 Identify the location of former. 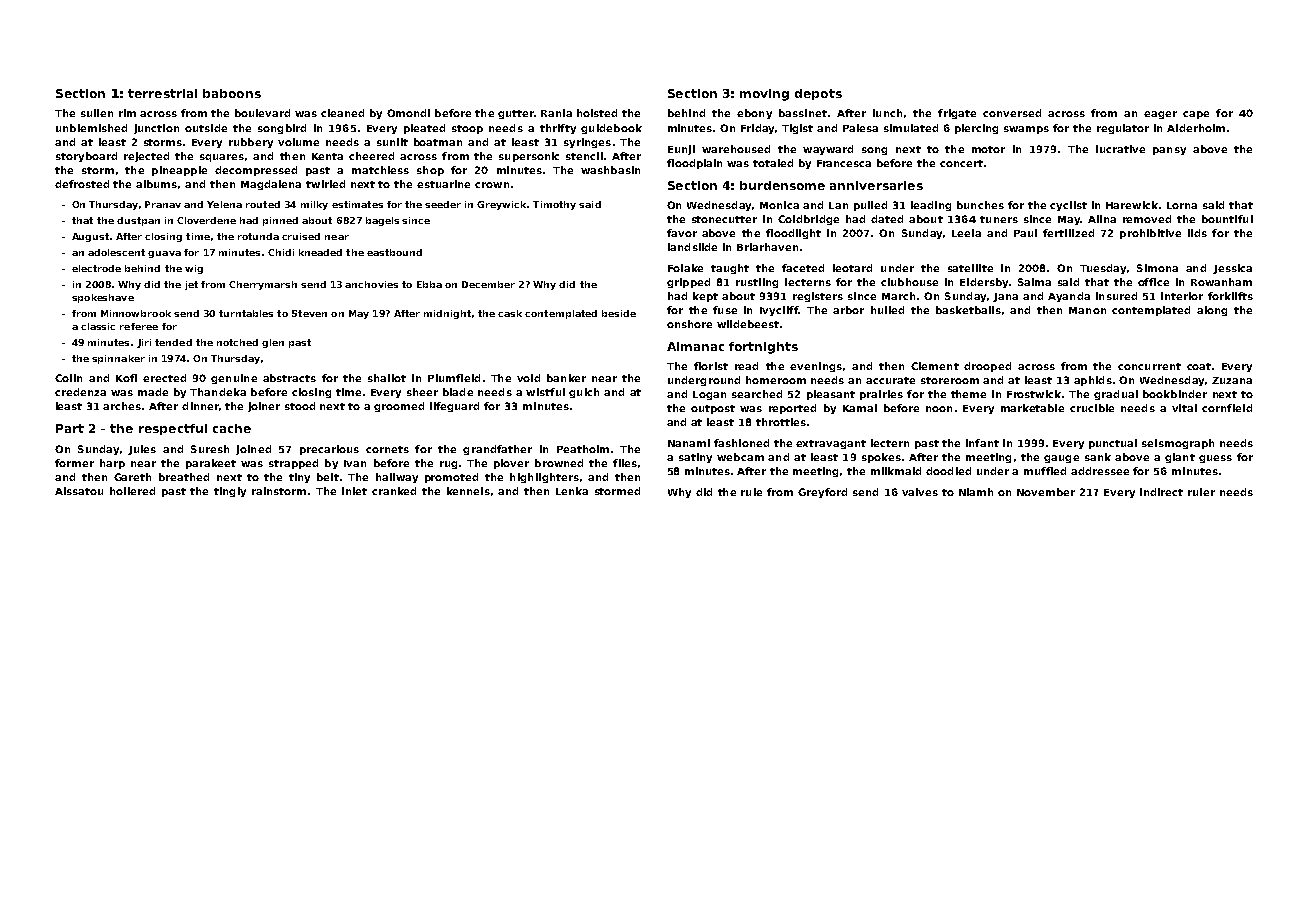
(74, 463).
